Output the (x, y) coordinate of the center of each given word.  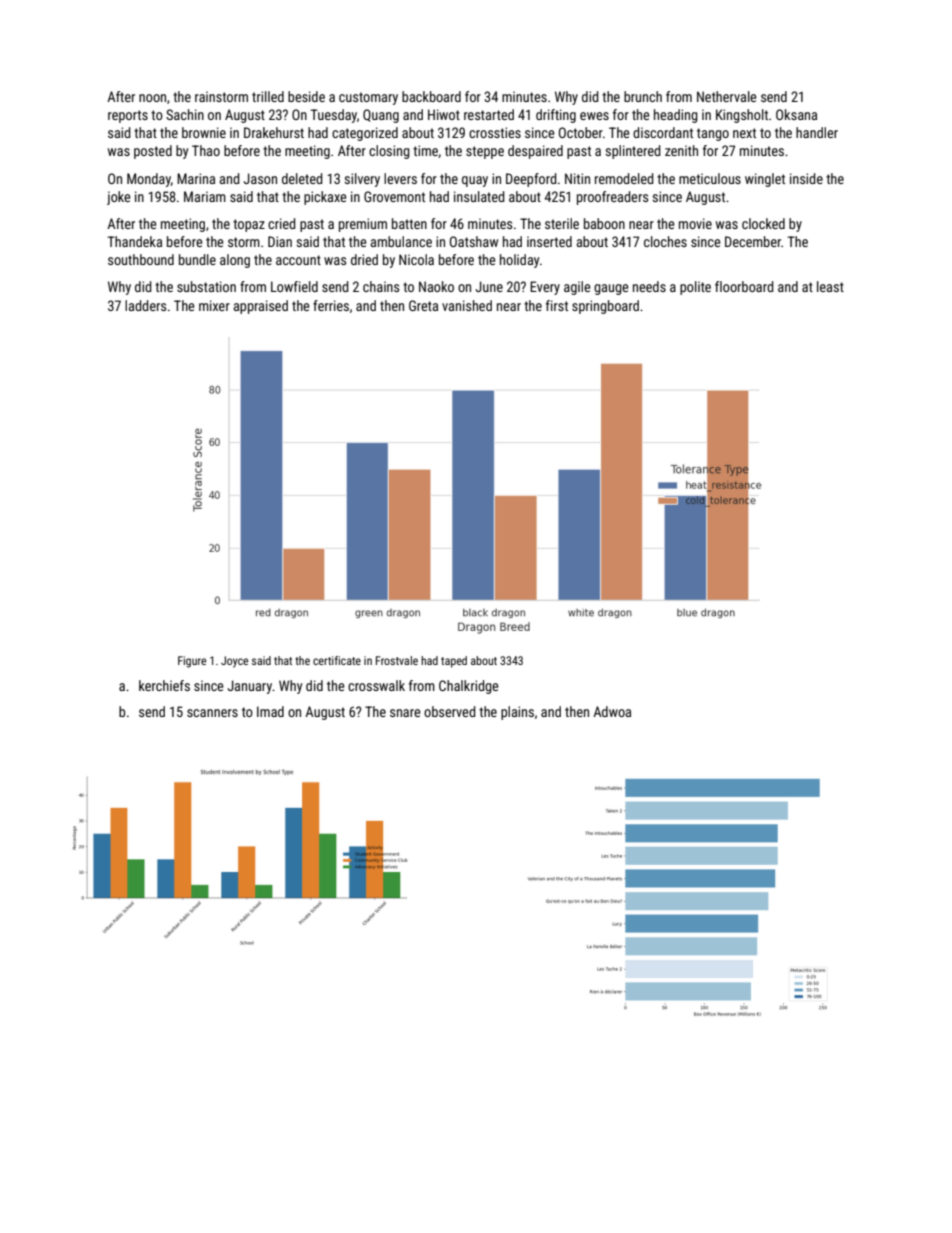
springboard (605, 307)
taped (454, 662)
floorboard (744, 286)
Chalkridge (469, 687)
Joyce (234, 662)
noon (152, 98)
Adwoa (612, 711)
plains (517, 713)
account (298, 260)
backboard (431, 96)
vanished (467, 305)
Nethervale (727, 96)
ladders (145, 305)
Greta (423, 305)
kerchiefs (164, 685)
